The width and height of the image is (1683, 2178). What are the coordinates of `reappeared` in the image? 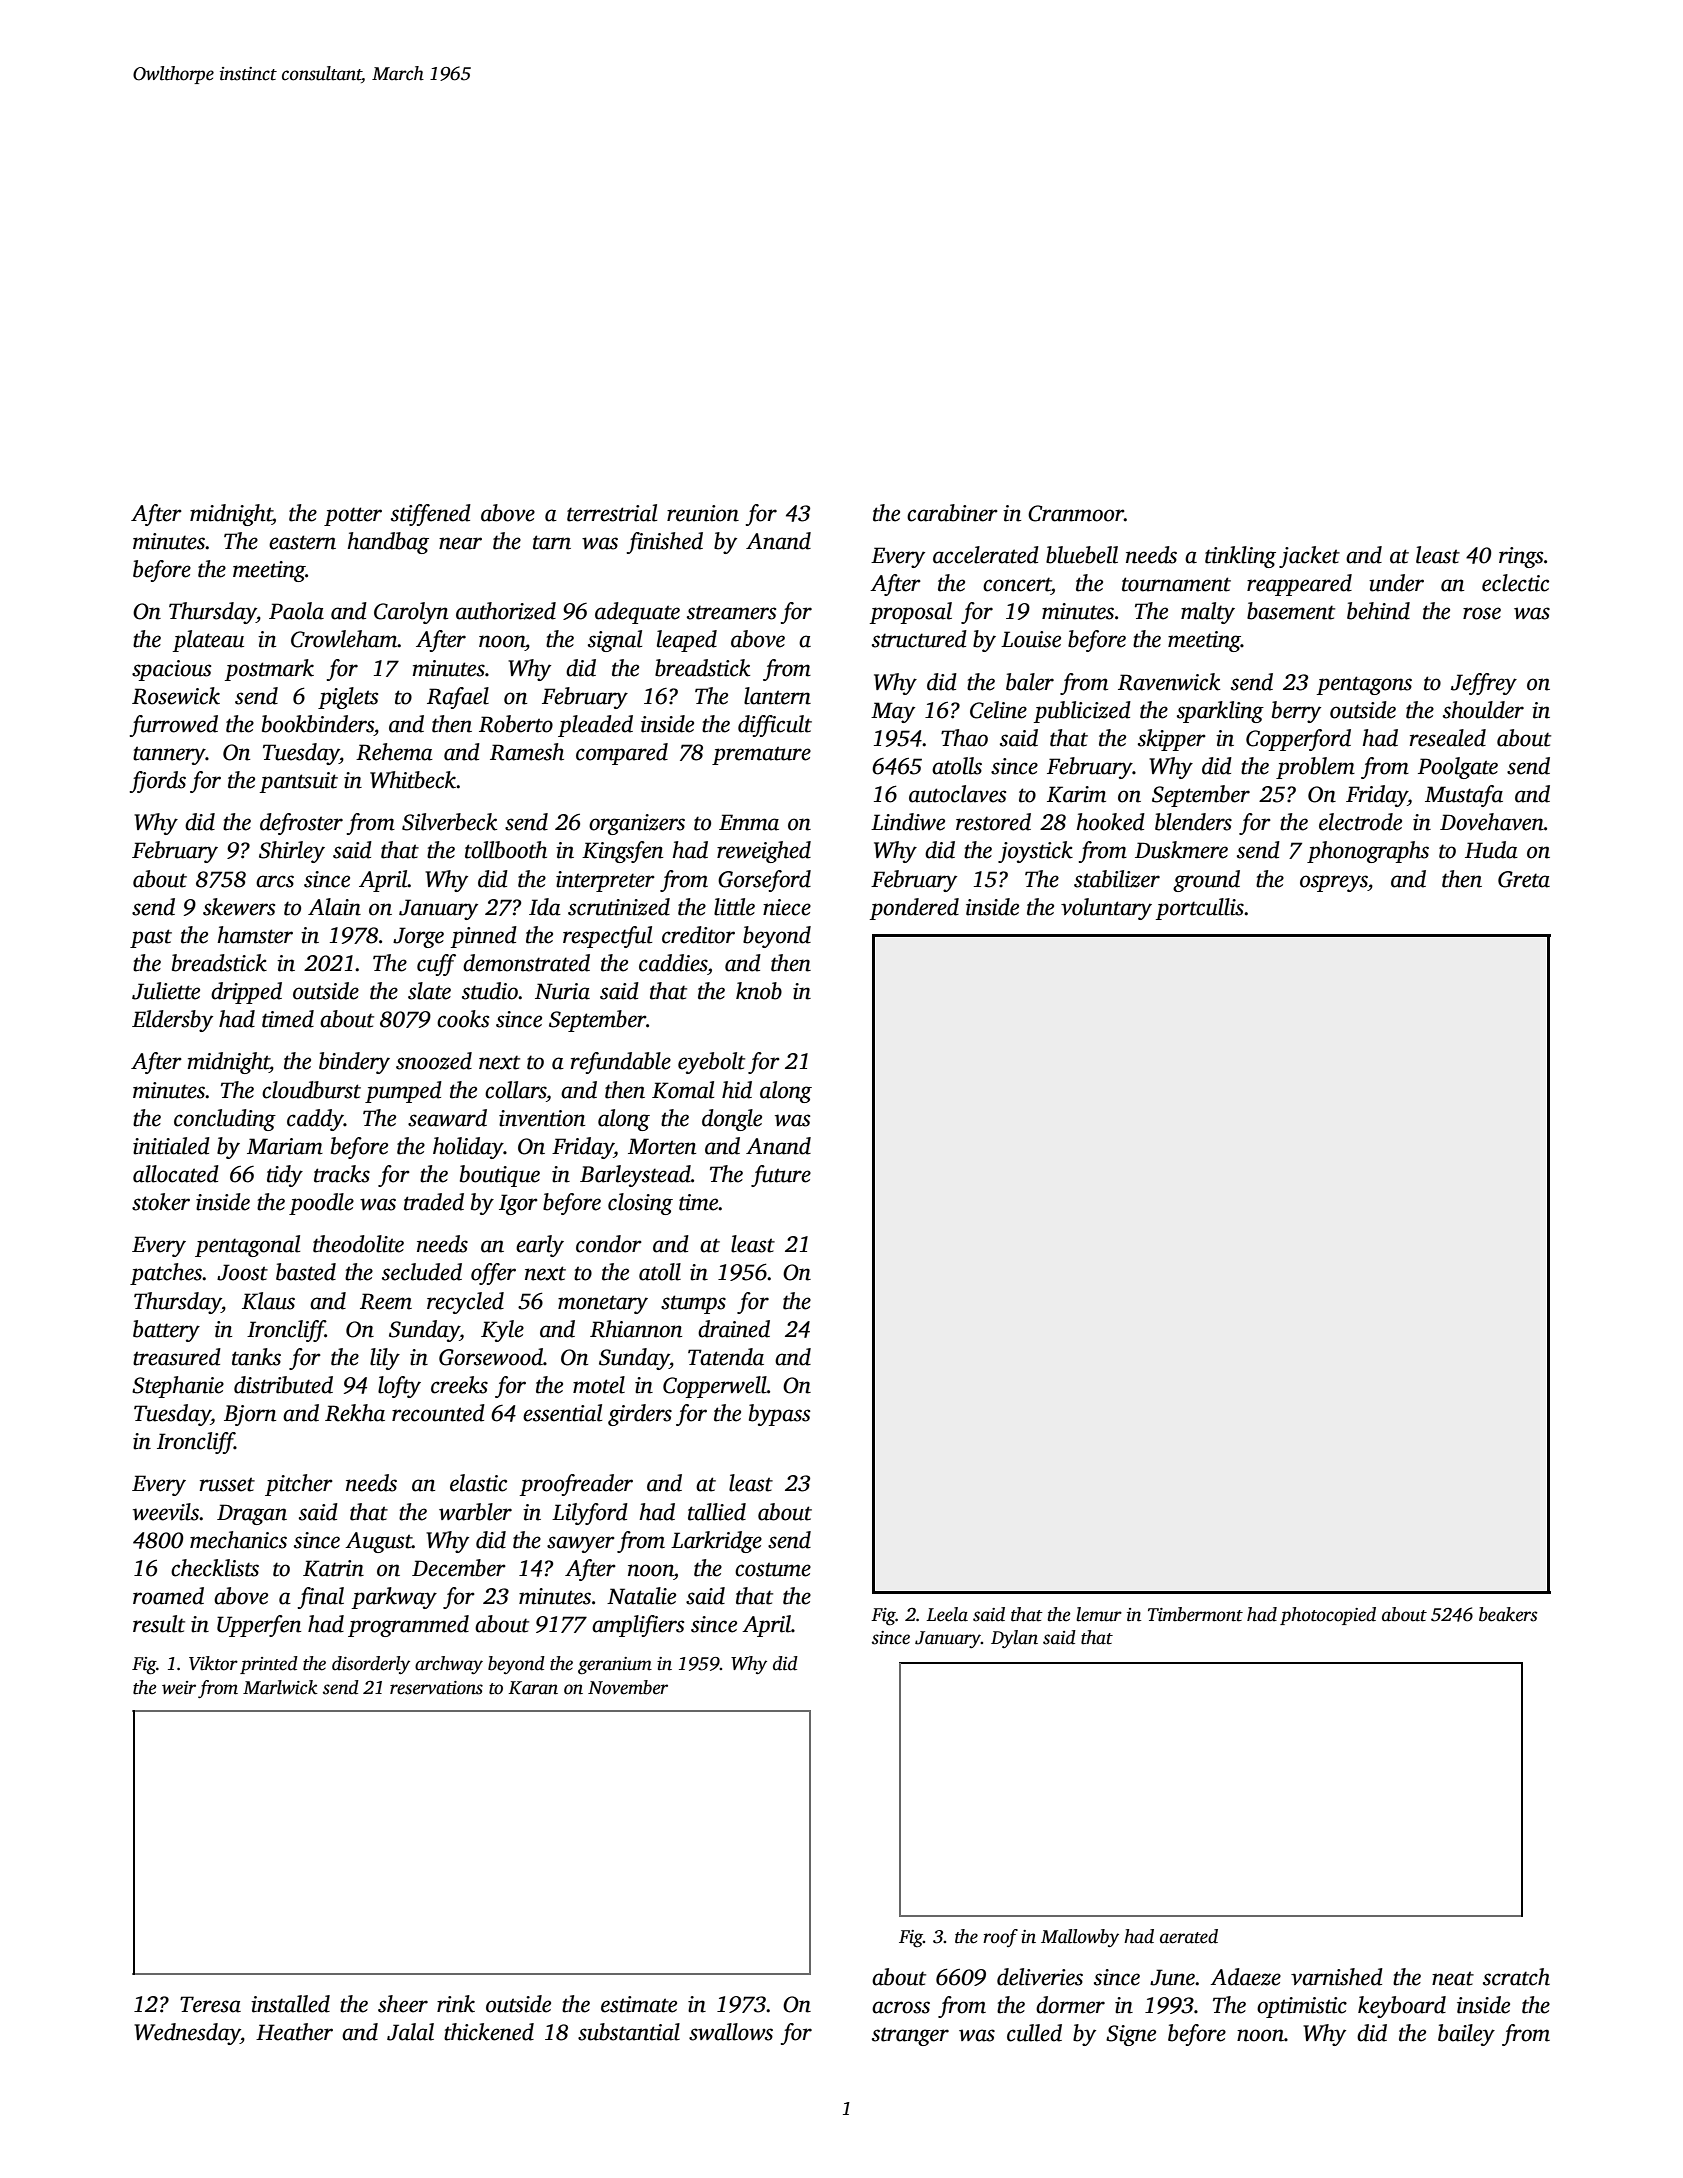 It's located at (1299, 585).
